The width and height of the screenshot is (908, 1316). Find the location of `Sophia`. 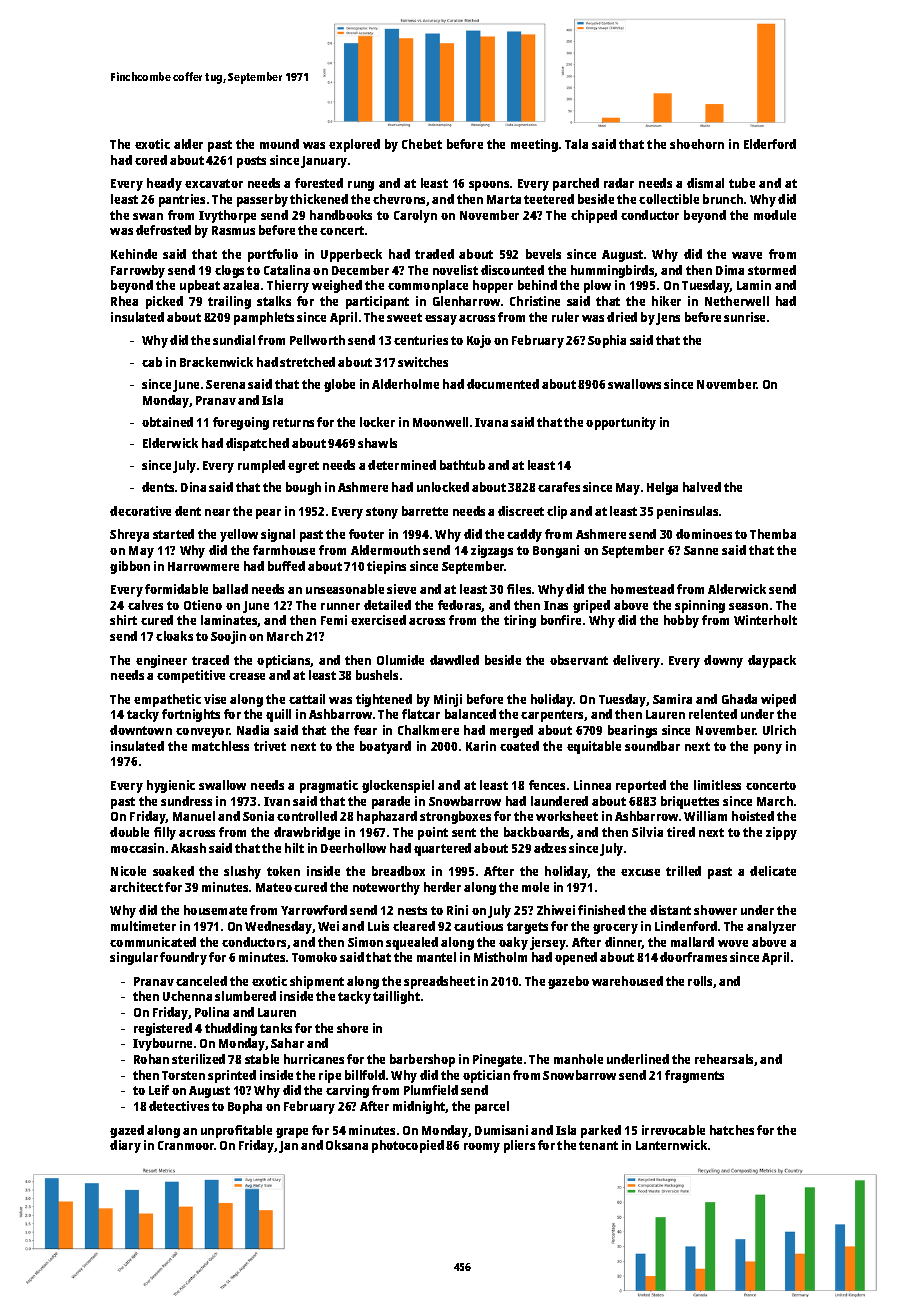

Sophia is located at coordinates (607, 341).
